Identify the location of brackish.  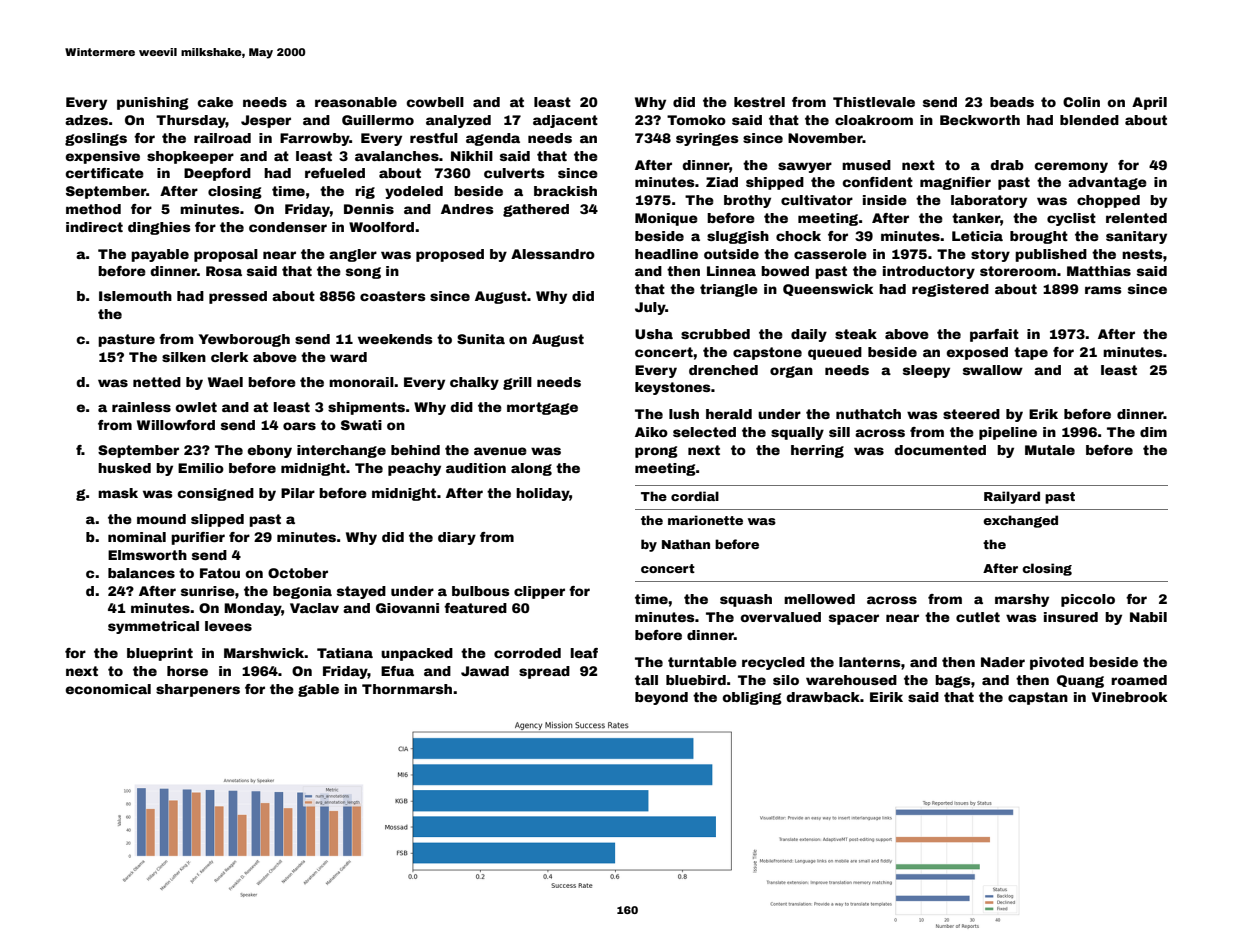
(565, 191).
